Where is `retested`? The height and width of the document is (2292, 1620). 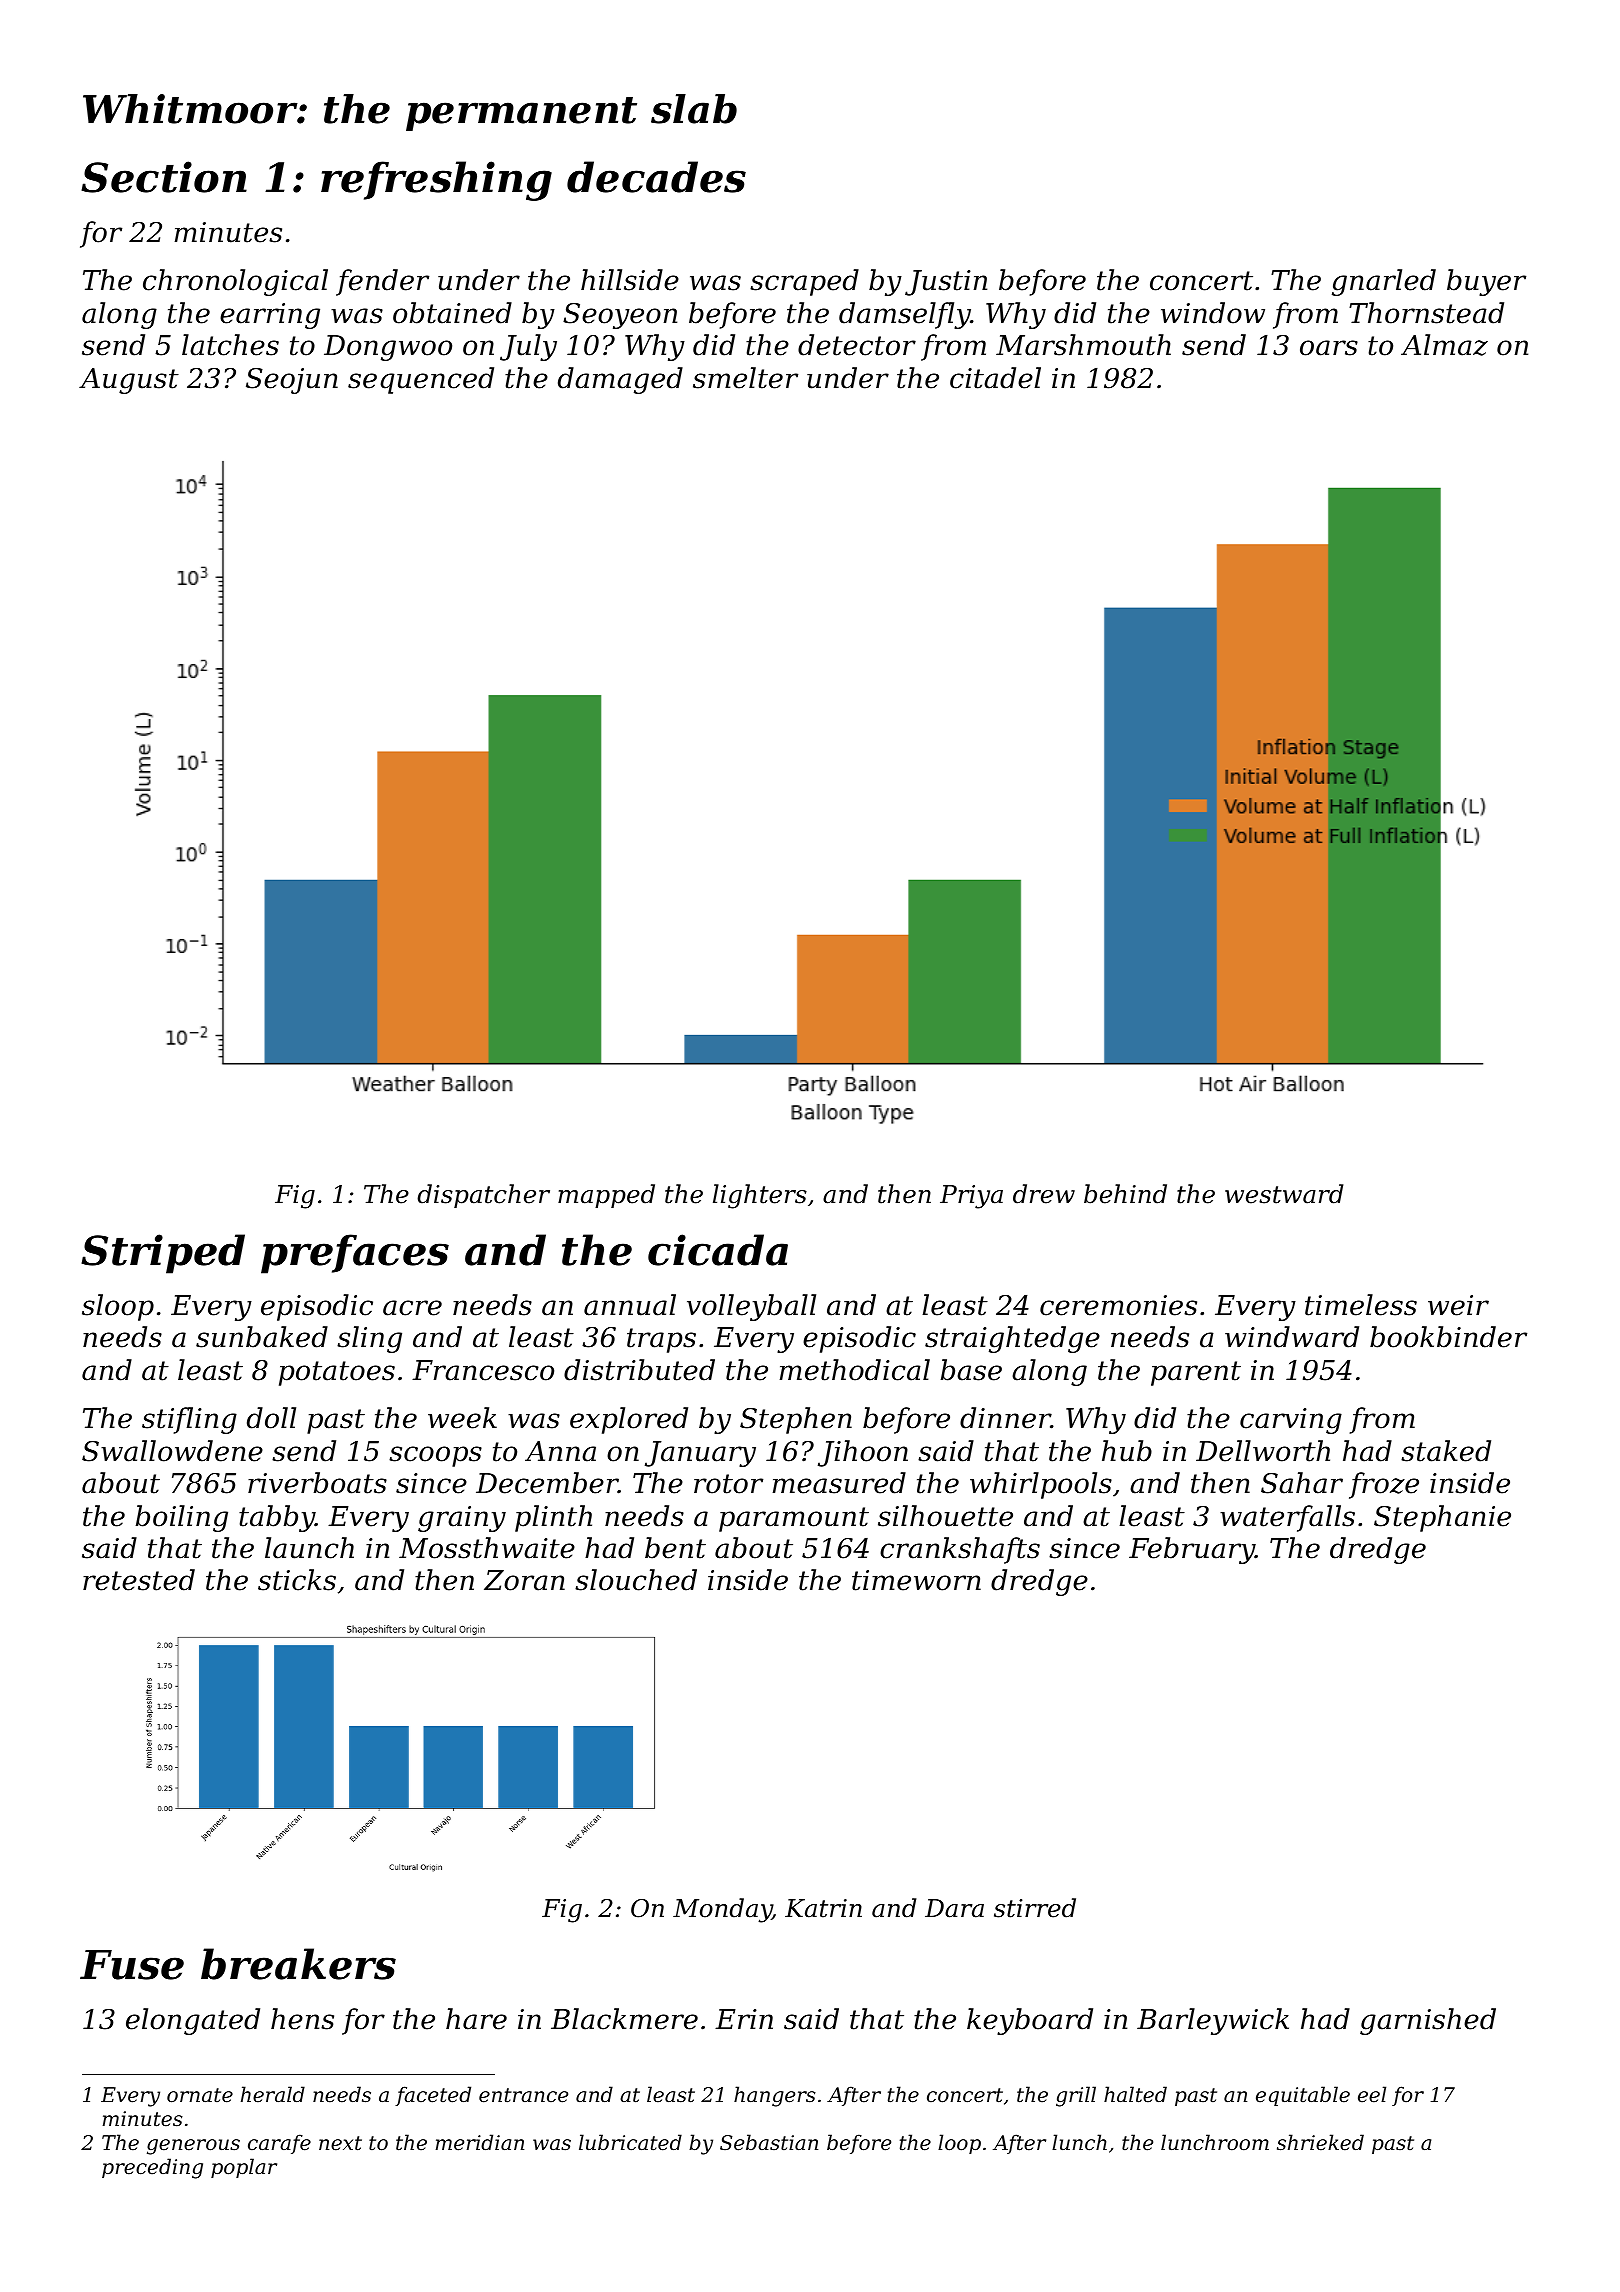
retested is located at coordinates (139, 1580).
